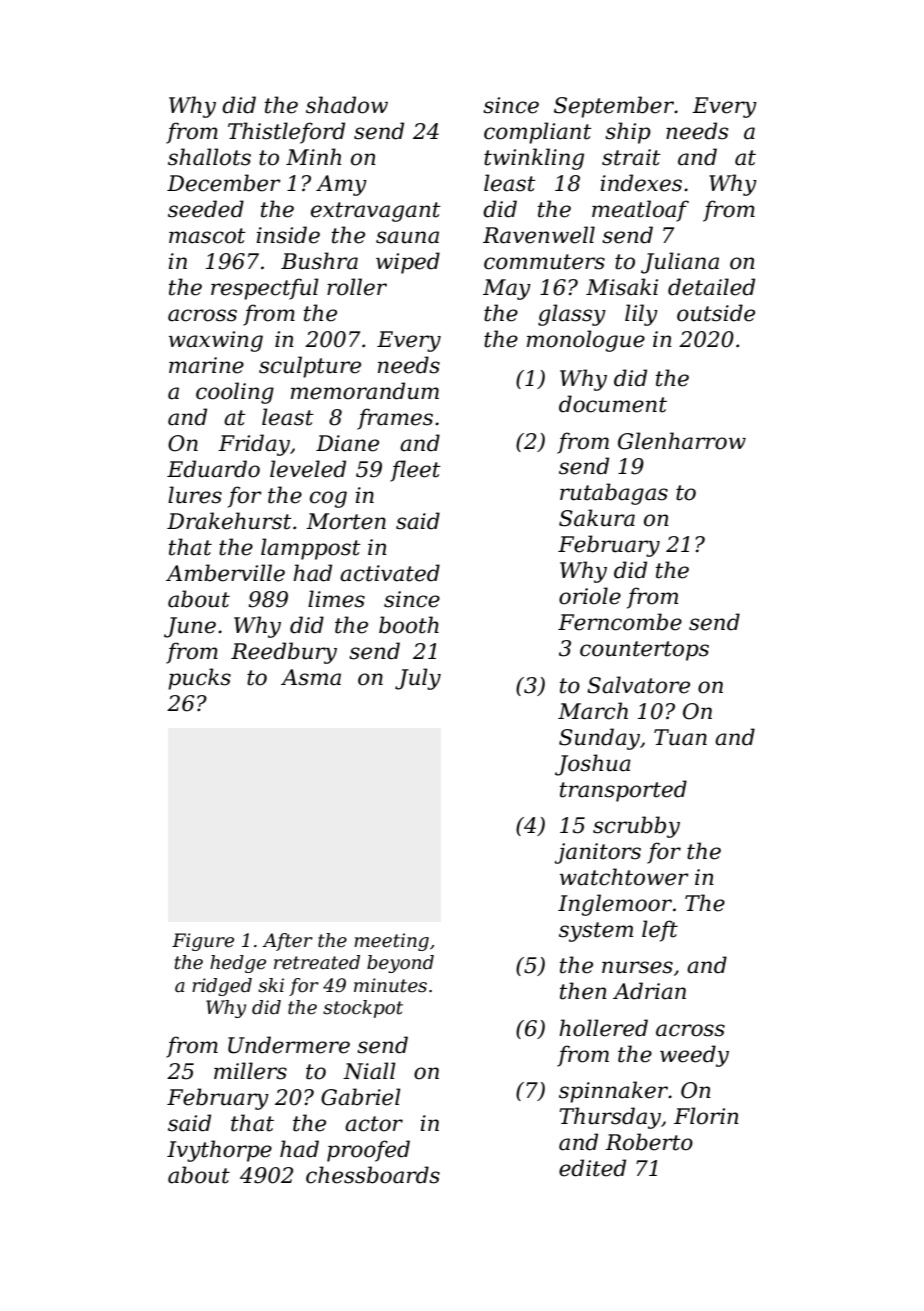 The width and height of the image is (924, 1311). I want to click on watchtower, so click(624, 877).
